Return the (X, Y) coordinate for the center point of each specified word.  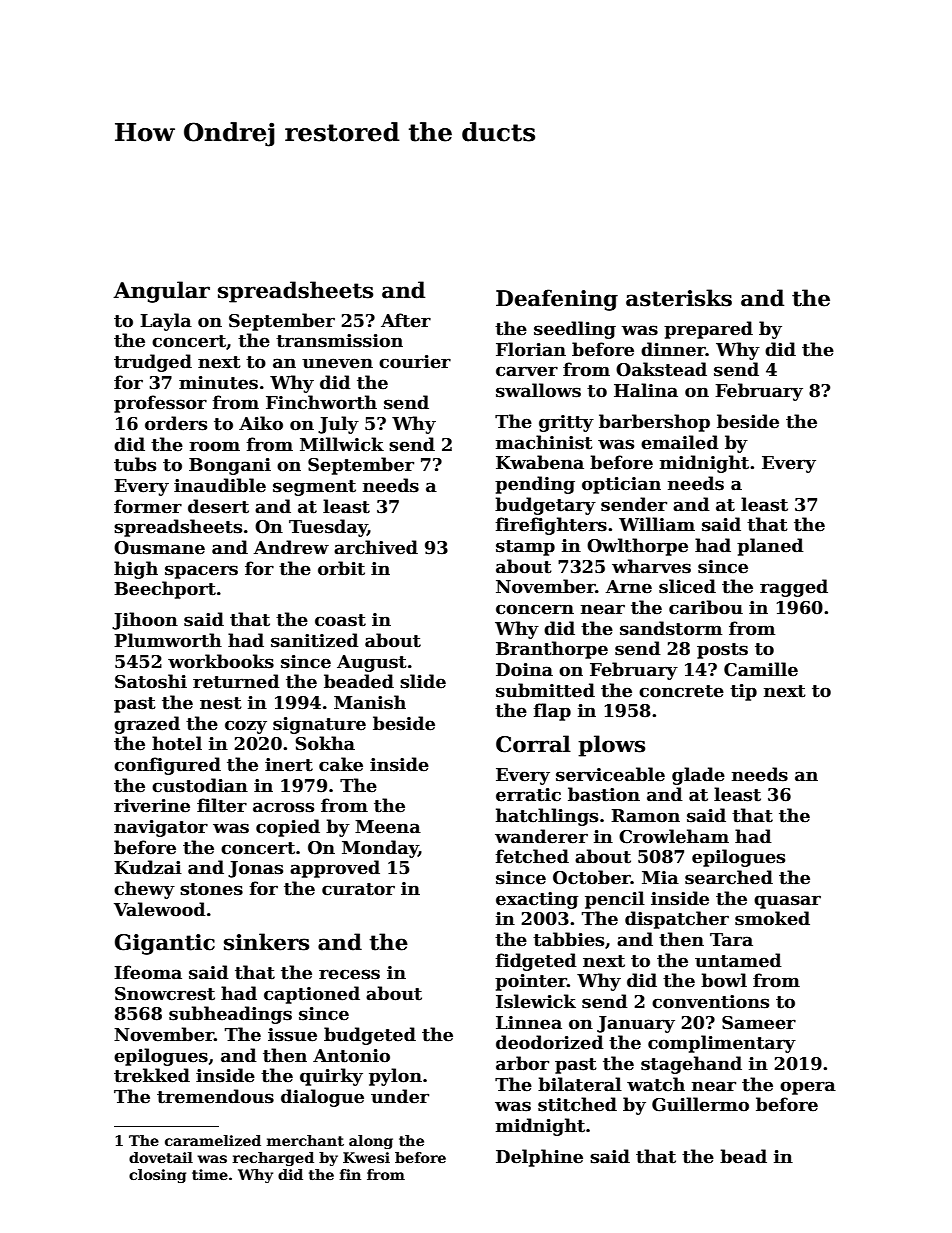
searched (729, 877)
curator (358, 889)
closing (157, 1176)
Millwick (342, 444)
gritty (566, 423)
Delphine (539, 1158)
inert (289, 765)
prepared (708, 330)
